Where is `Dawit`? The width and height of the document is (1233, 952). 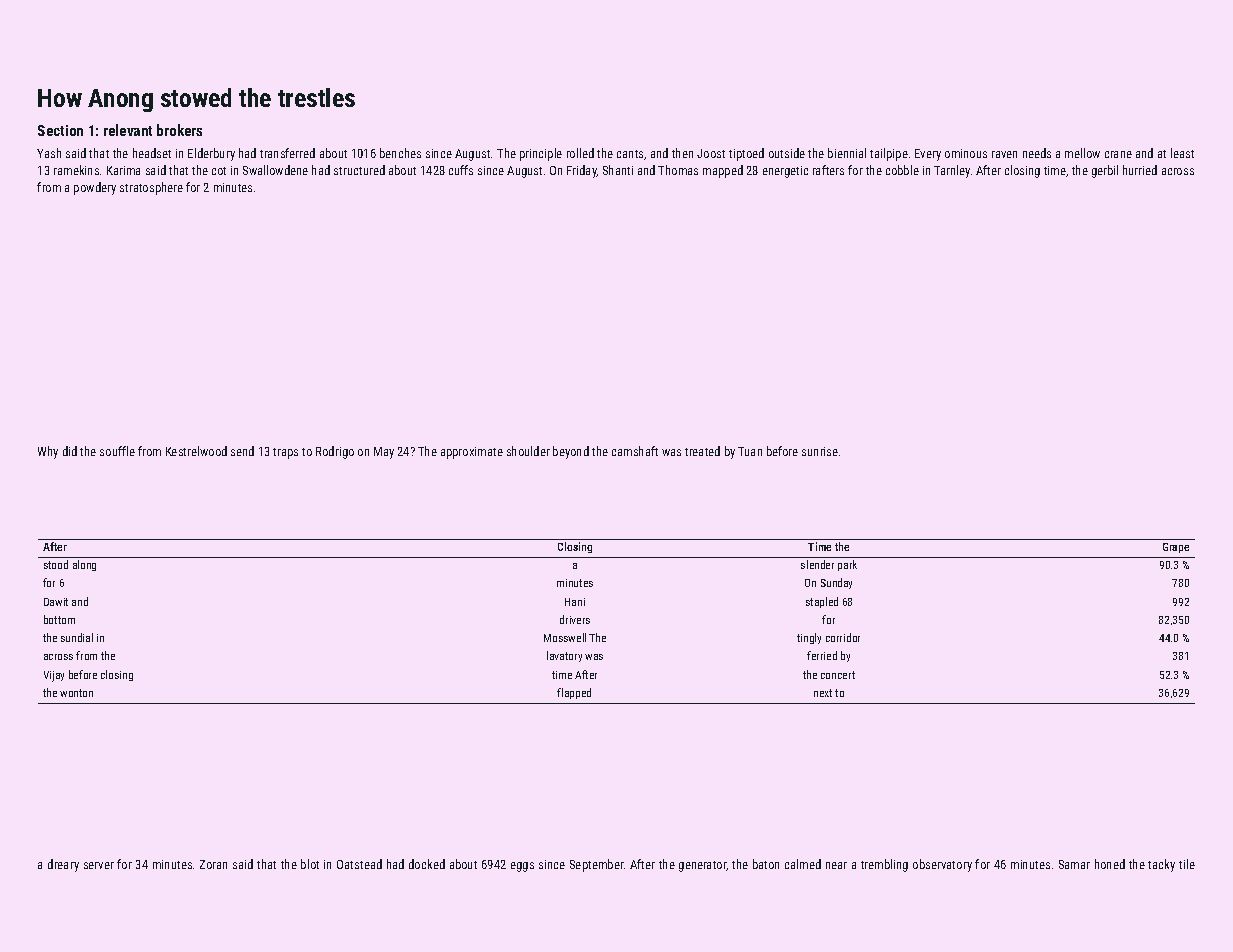 Dawit is located at coordinates (56, 602).
